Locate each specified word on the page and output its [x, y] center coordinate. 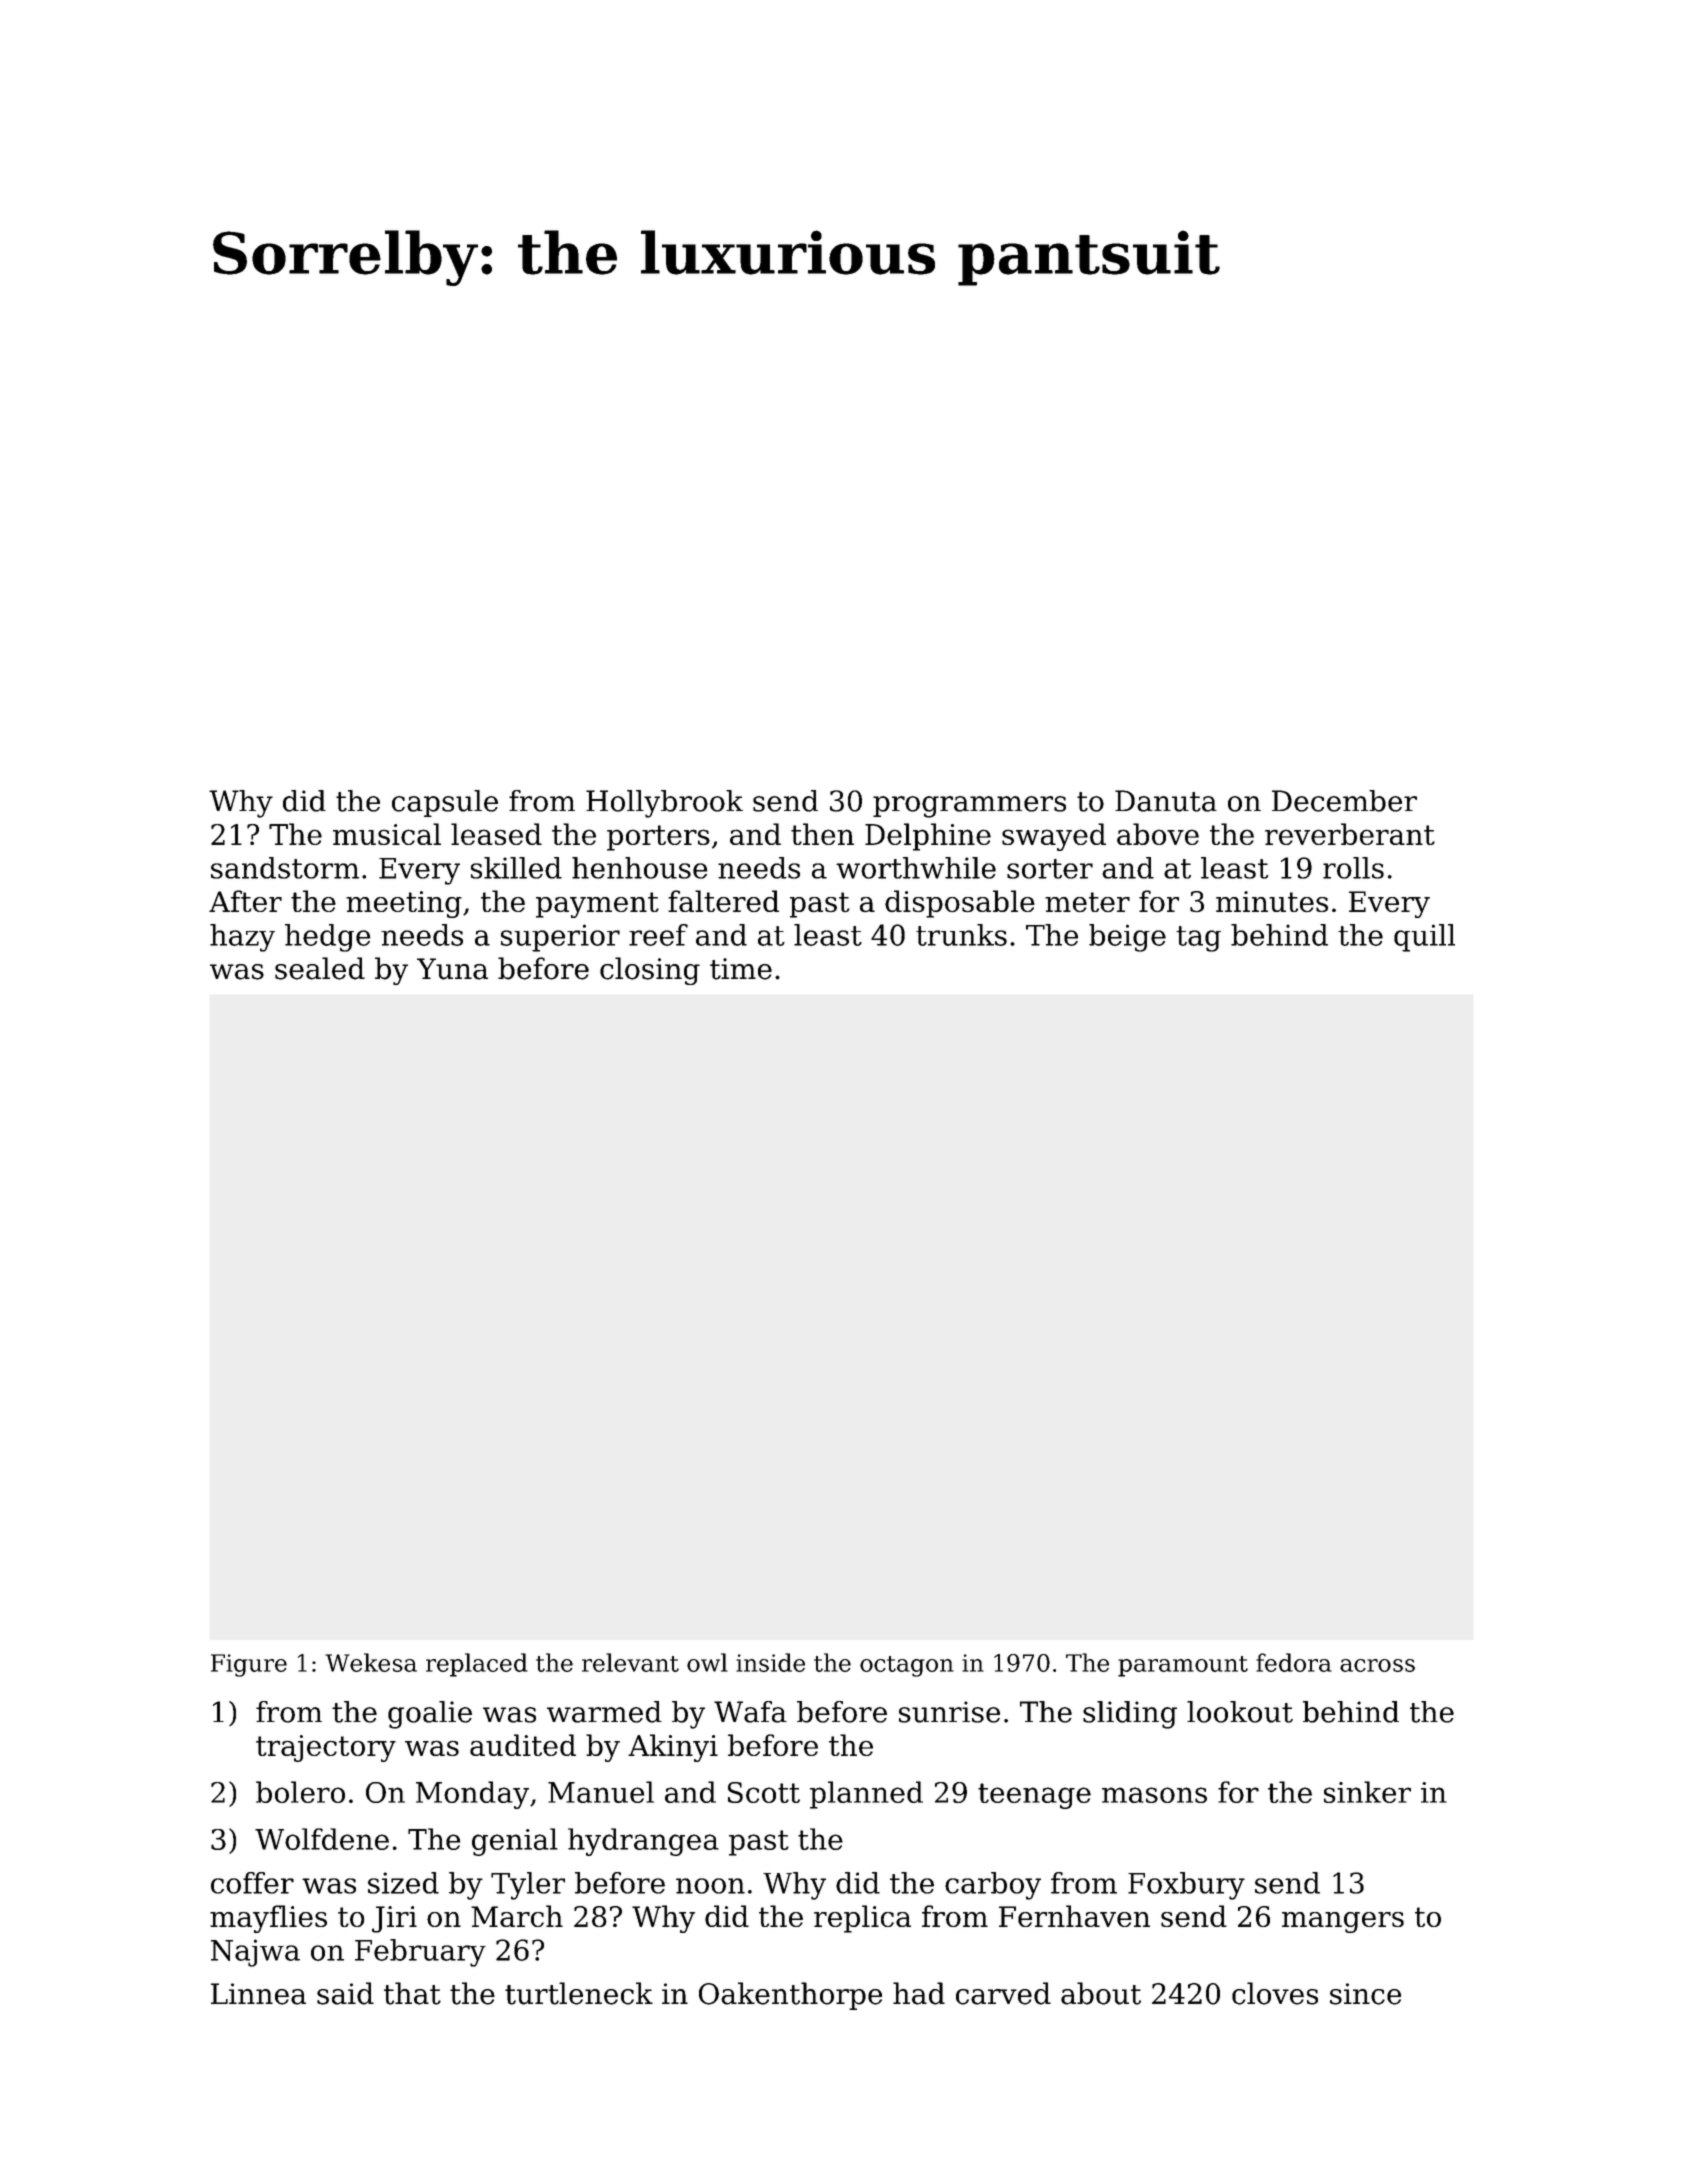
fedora [1294, 1662]
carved [1003, 1993]
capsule [445, 803]
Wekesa [371, 1662]
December [1344, 801]
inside [770, 1662]
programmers [969, 807]
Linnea [258, 1994]
